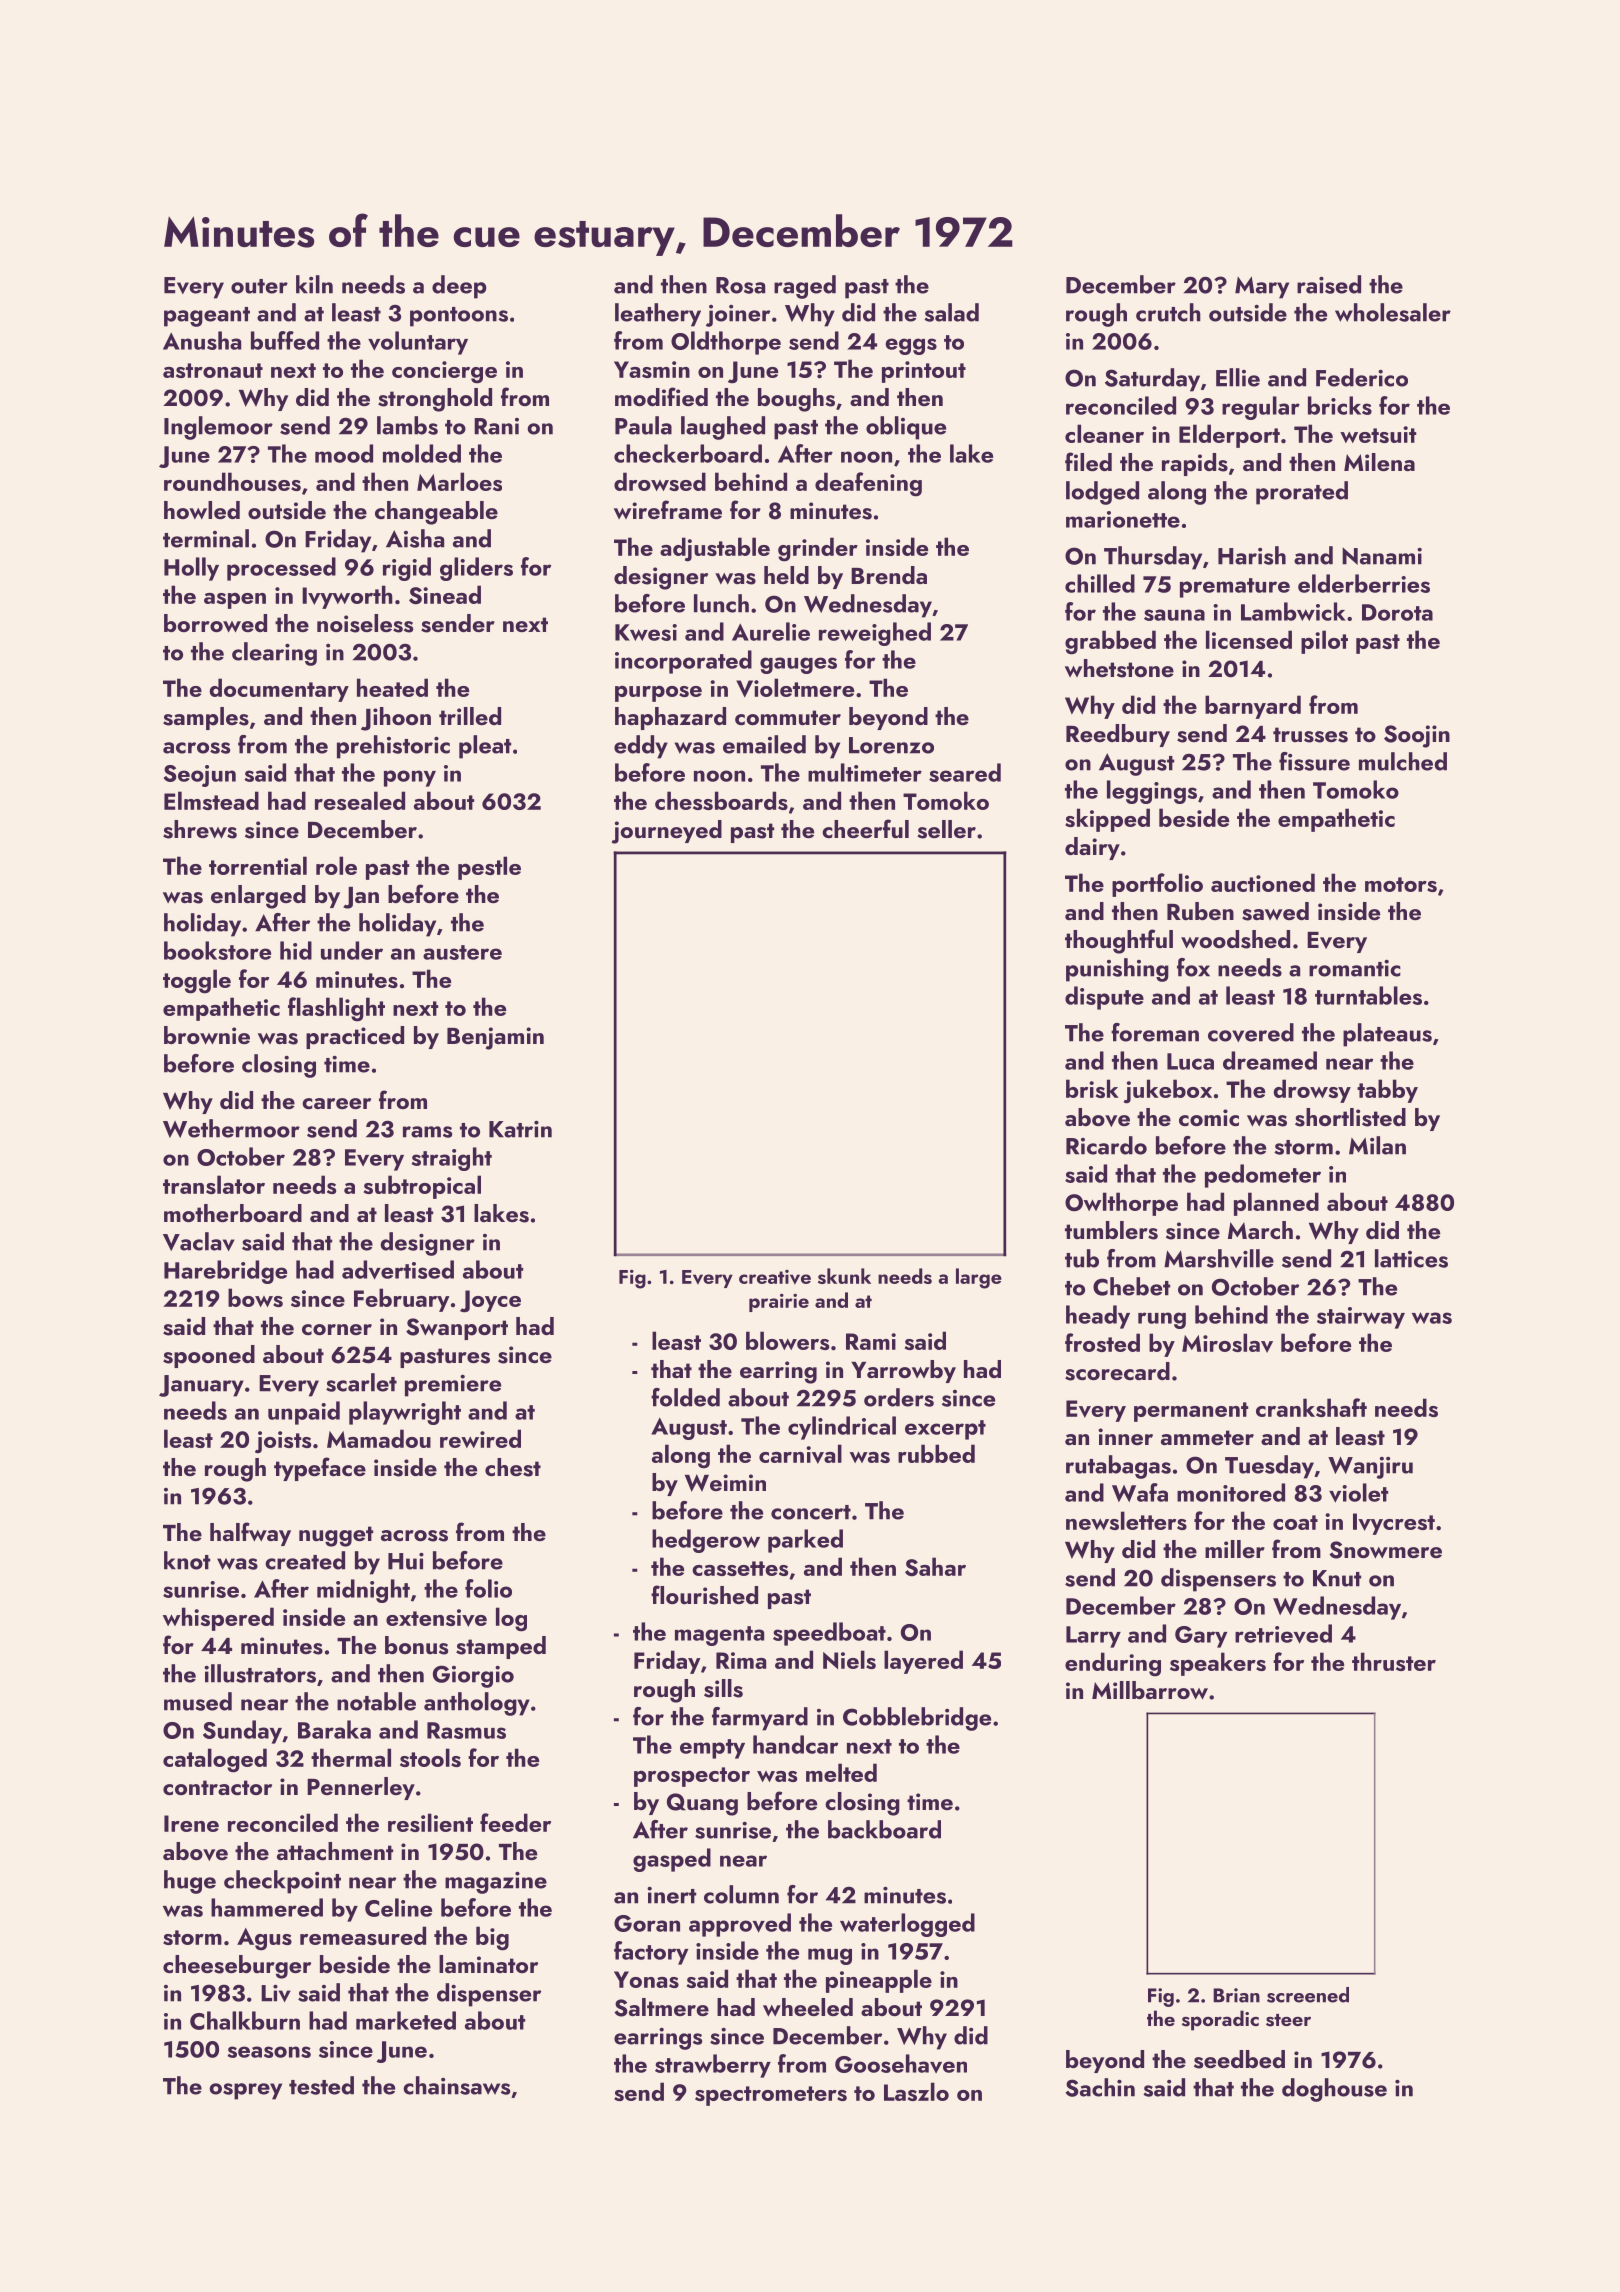  Describe the element at coordinates (935, 1567) in the image. I see `Sahar` at that location.
